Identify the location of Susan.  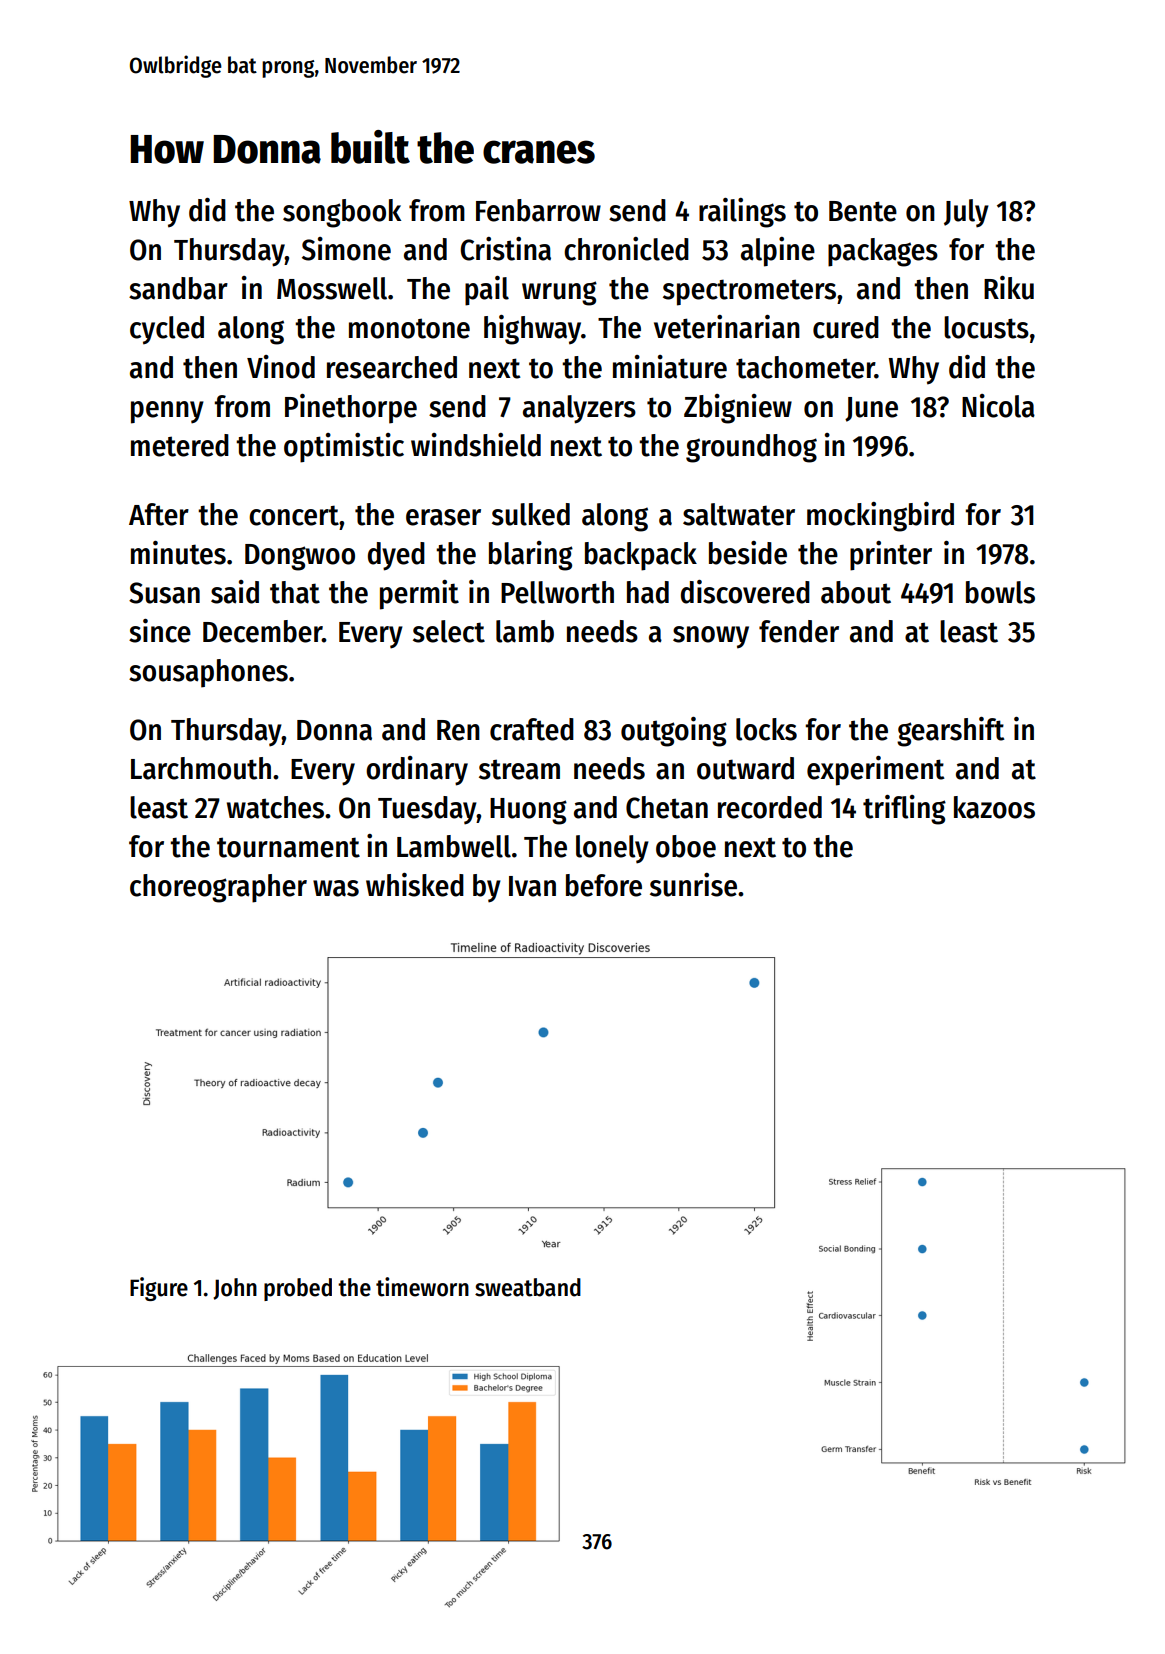
(164, 593).
